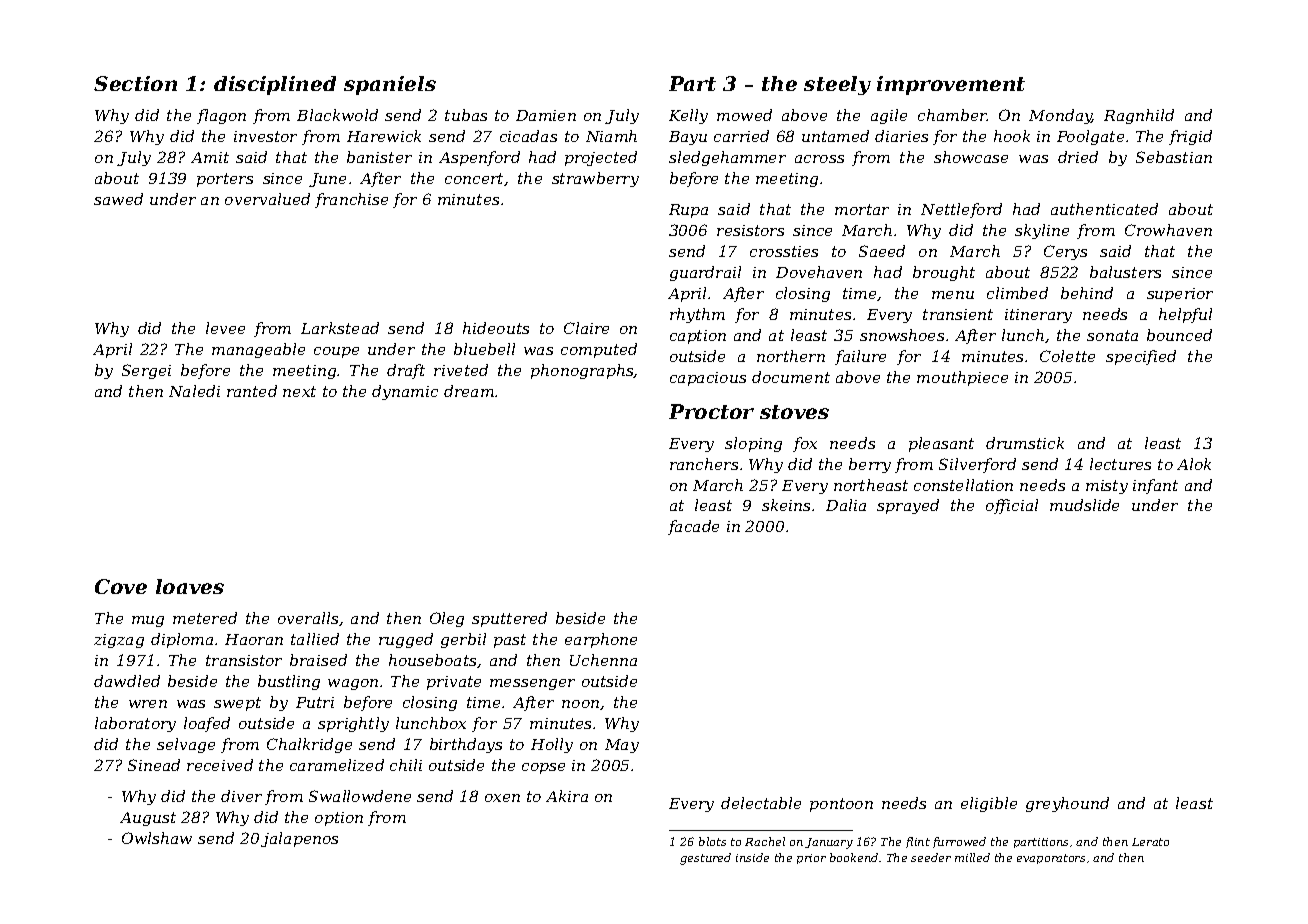 The image size is (1308, 924). What do you see at coordinates (705, 859) in the screenshot?
I see `gestured` at bounding box center [705, 859].
